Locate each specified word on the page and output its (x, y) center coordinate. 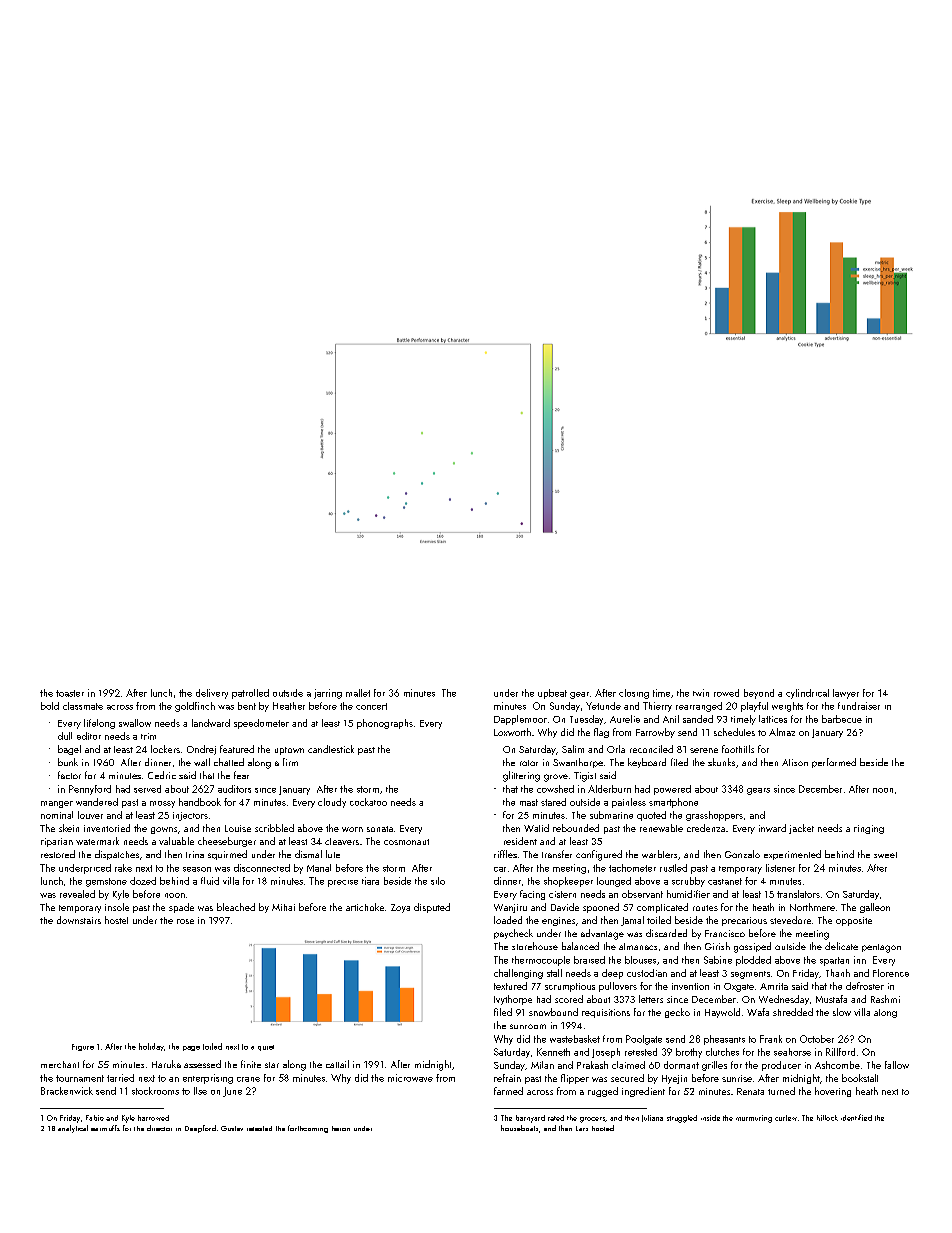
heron (341, 1128)
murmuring (754, 1119)
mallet (358, 693)
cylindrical (807, 694)
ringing (869, 829)
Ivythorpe (513, 1000)
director (159, 1128)
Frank (771, 1039)
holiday (151, 1047)
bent (247, 706)
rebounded (576, 828)
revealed (77, 894)
